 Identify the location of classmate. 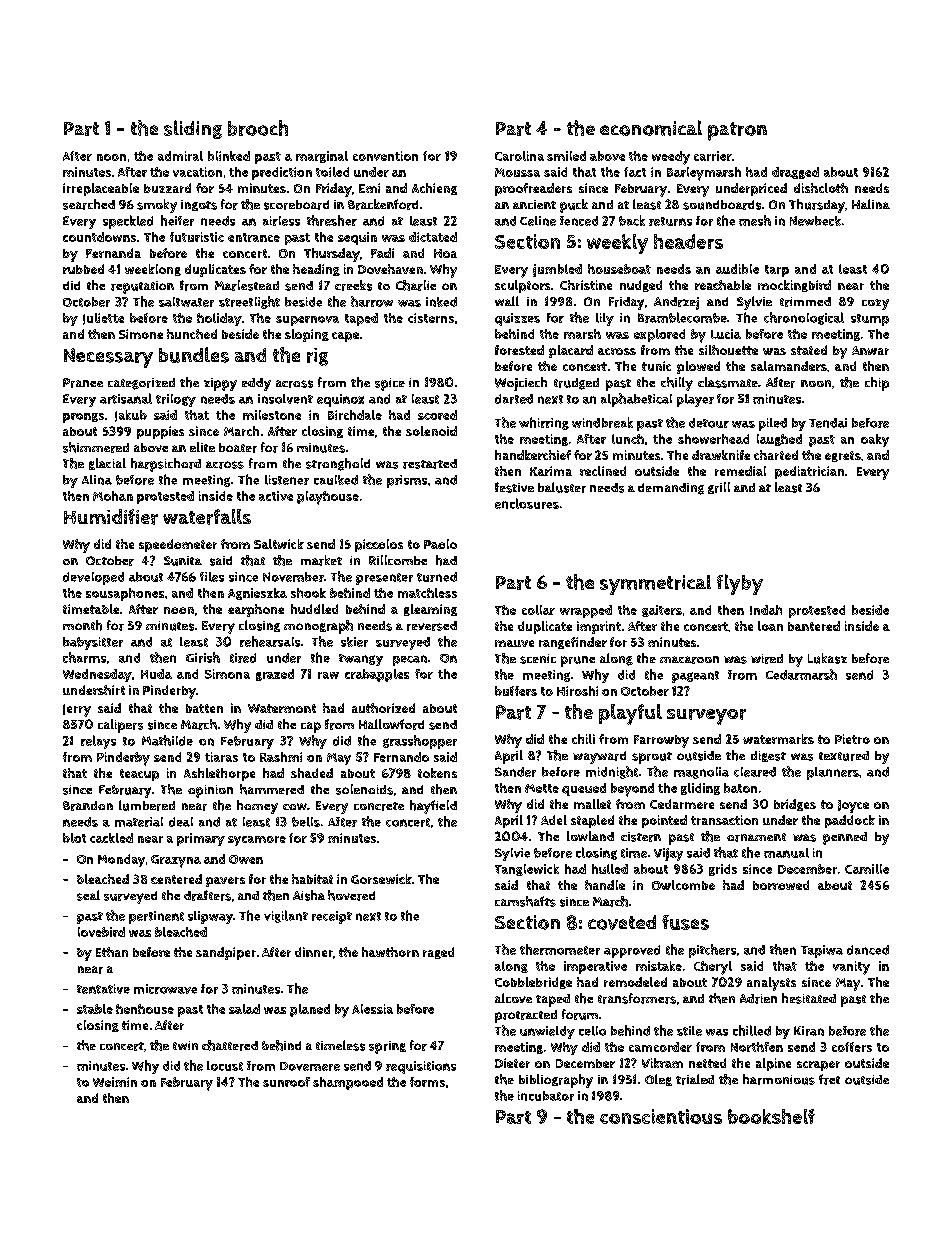
(728, 382).
